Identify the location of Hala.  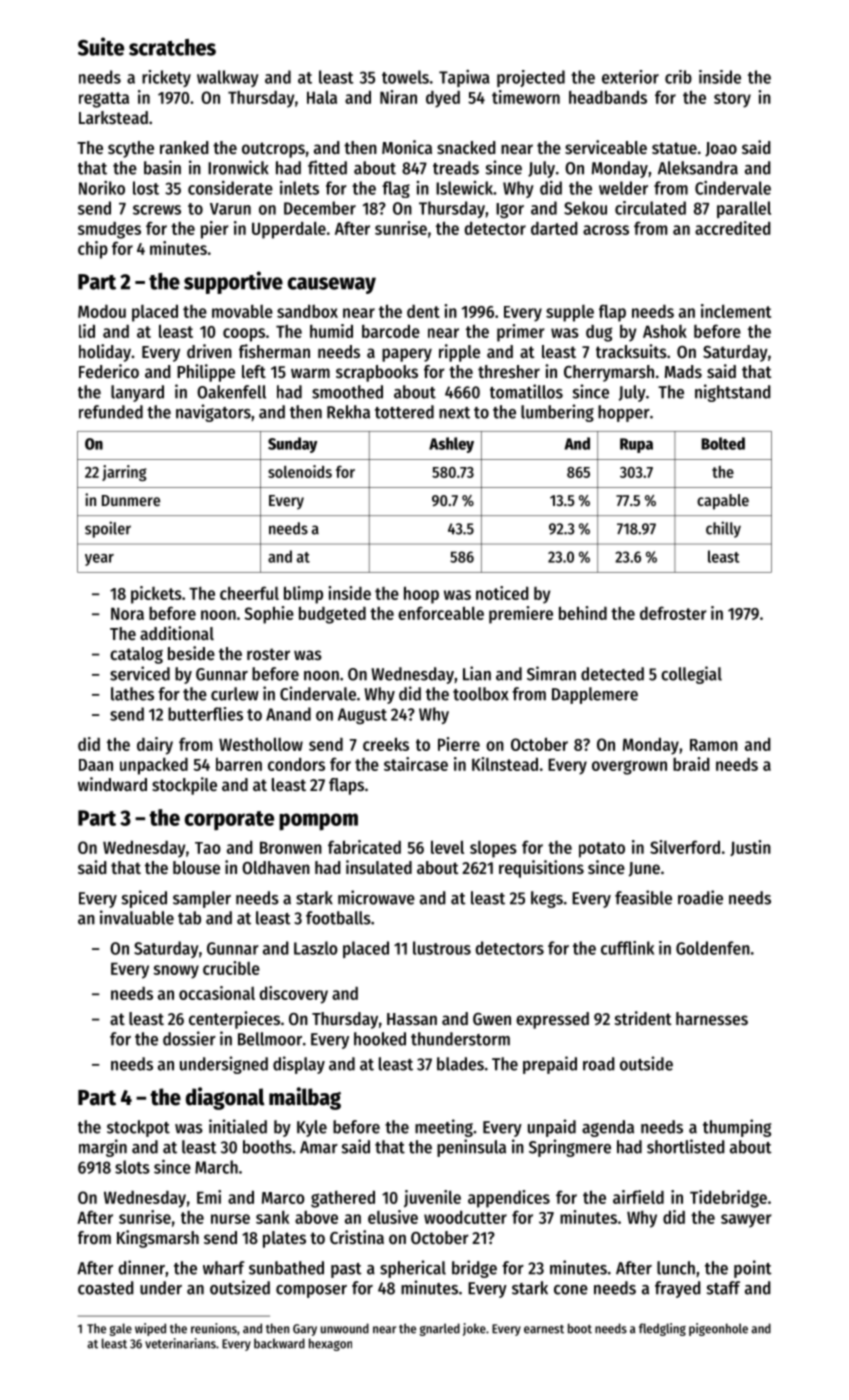
(322, 97).
